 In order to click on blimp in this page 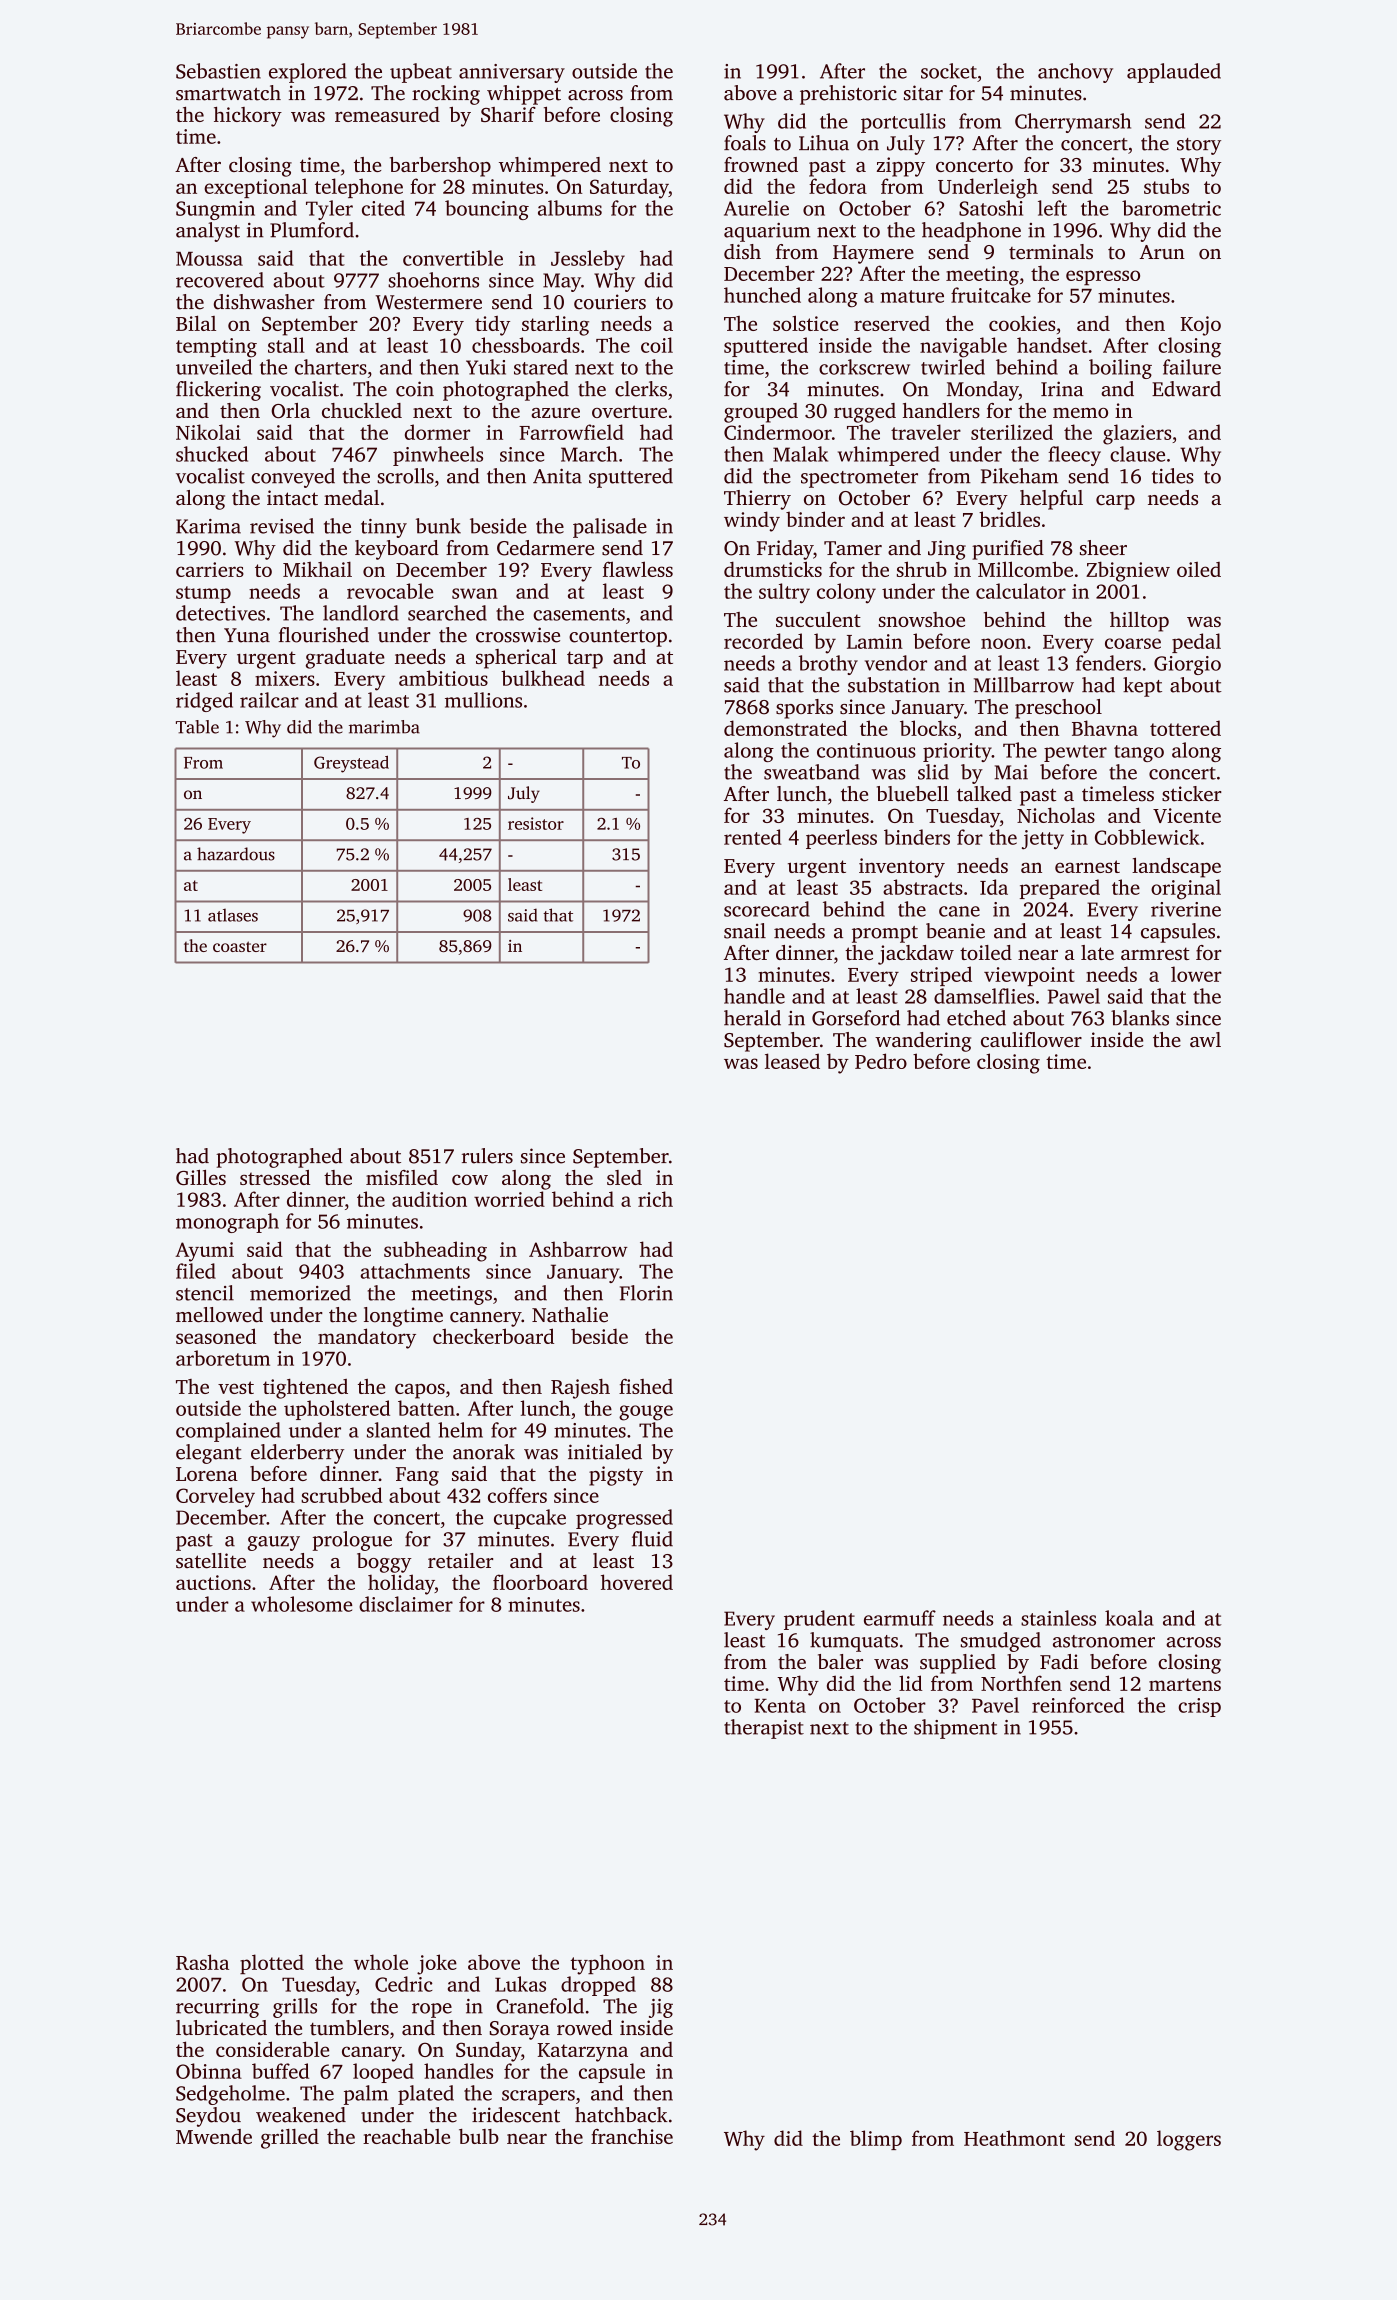, I will do `click(876, 2140)`.
